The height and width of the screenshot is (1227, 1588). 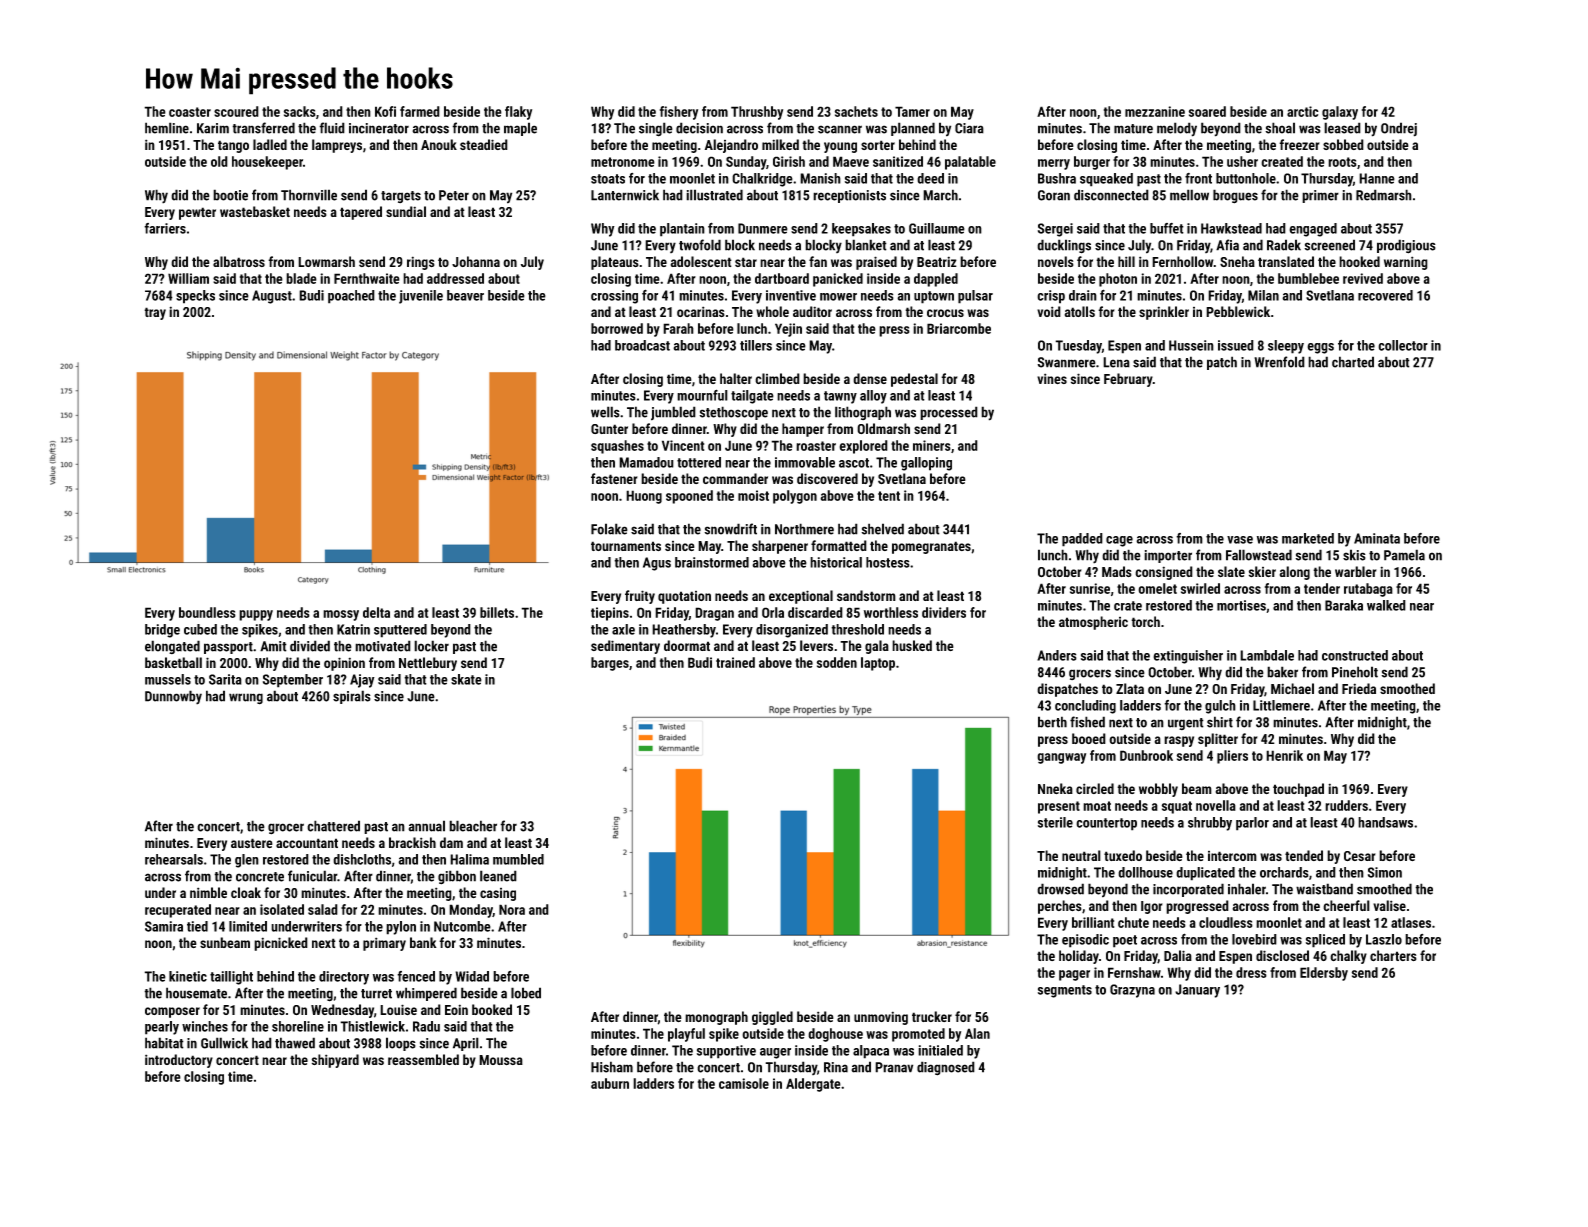 I want to click on mossy, so click(x=341, y=615).
